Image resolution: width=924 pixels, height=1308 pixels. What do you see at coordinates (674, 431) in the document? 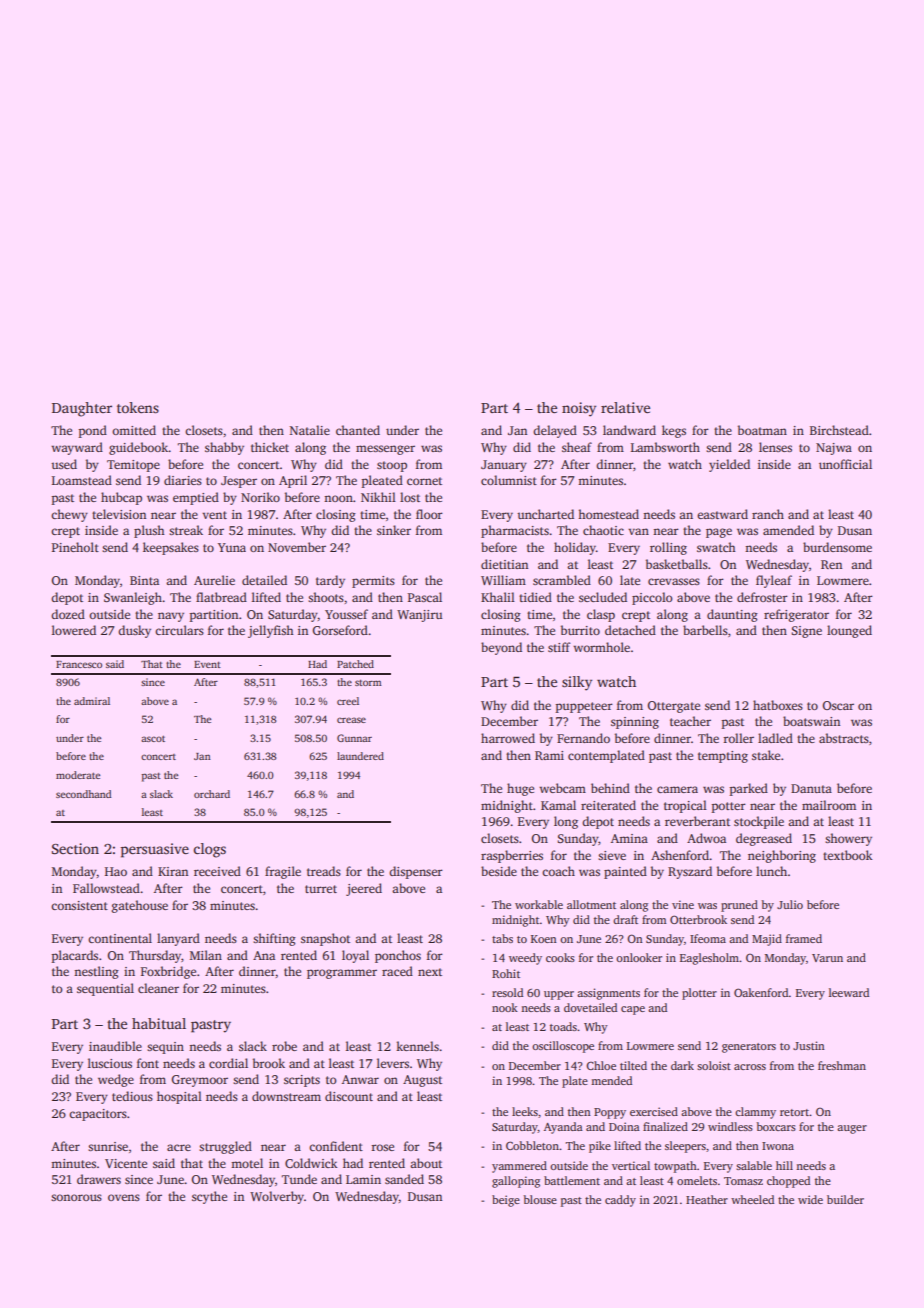
I see `kegs` at bounding box center [674, 431].
